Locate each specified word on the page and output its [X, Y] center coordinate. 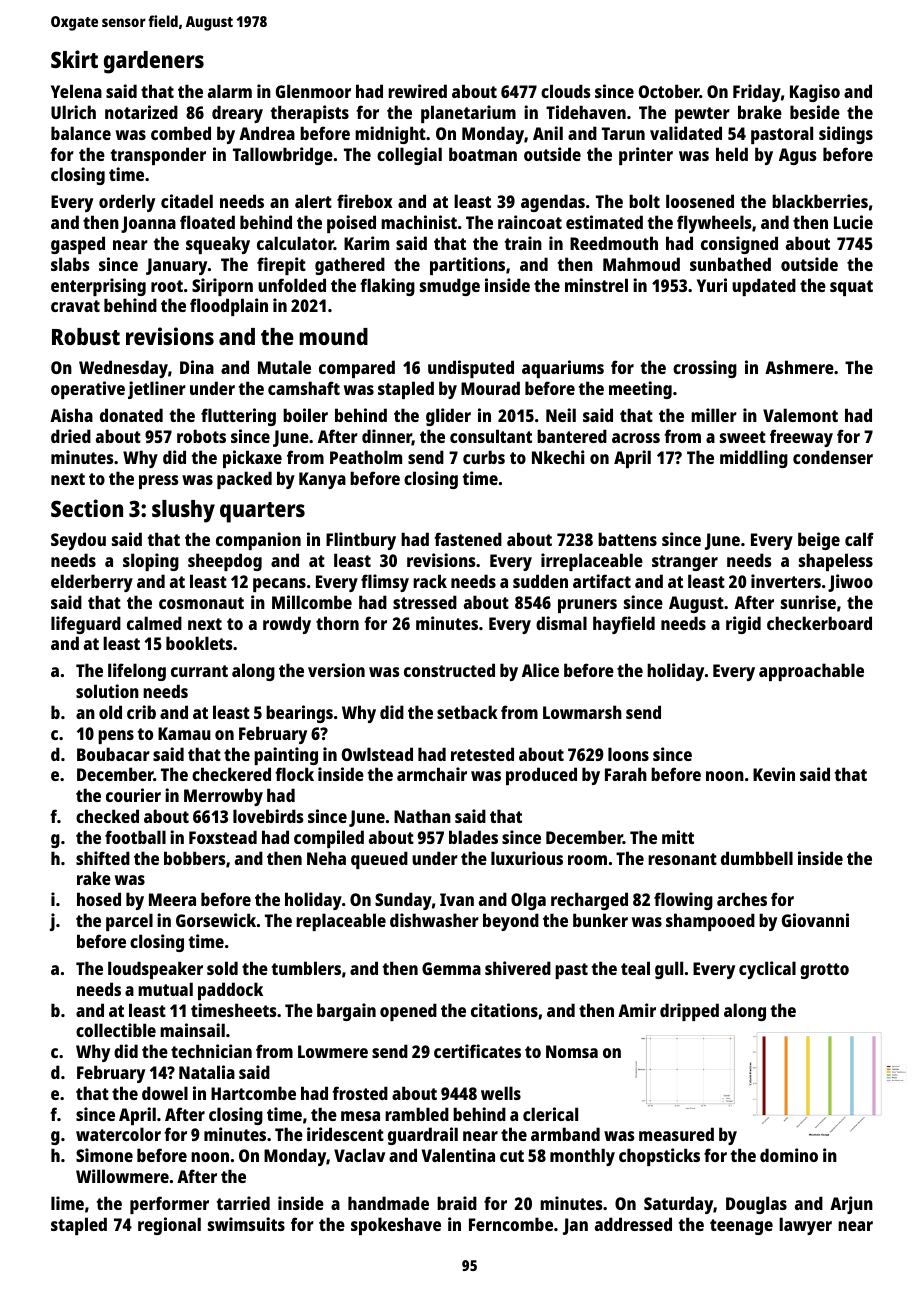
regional [169, 1226]
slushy [183, 511]
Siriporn [222, 287]
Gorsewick [216, 920]
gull [669, 970]
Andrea [267, 133]
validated [686, 133]
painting [286, 756]
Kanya [322, 480]
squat [851, 288]
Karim [366, 243]
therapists [310, 114]
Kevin [774, 774]
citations [504, 1010]
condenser [833, 457]
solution [107, 691]
